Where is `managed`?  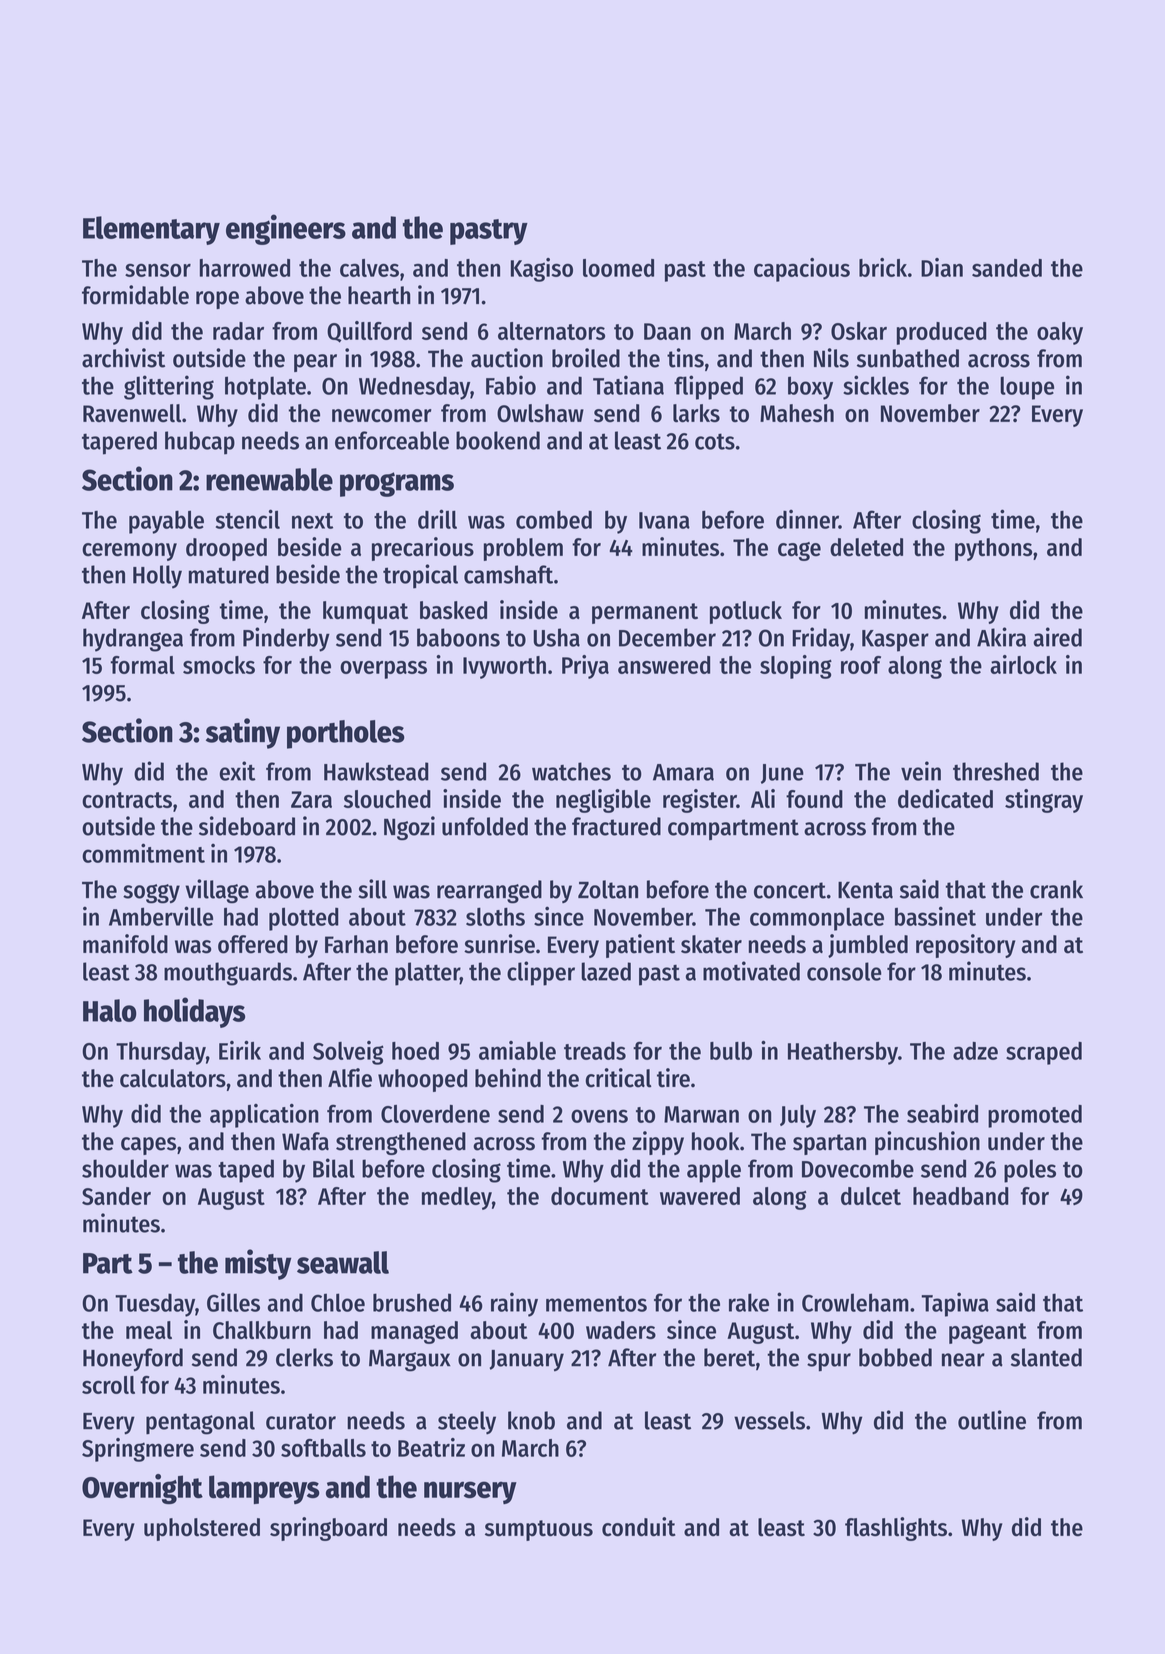 managed is located at coordinates (414, 1332).
